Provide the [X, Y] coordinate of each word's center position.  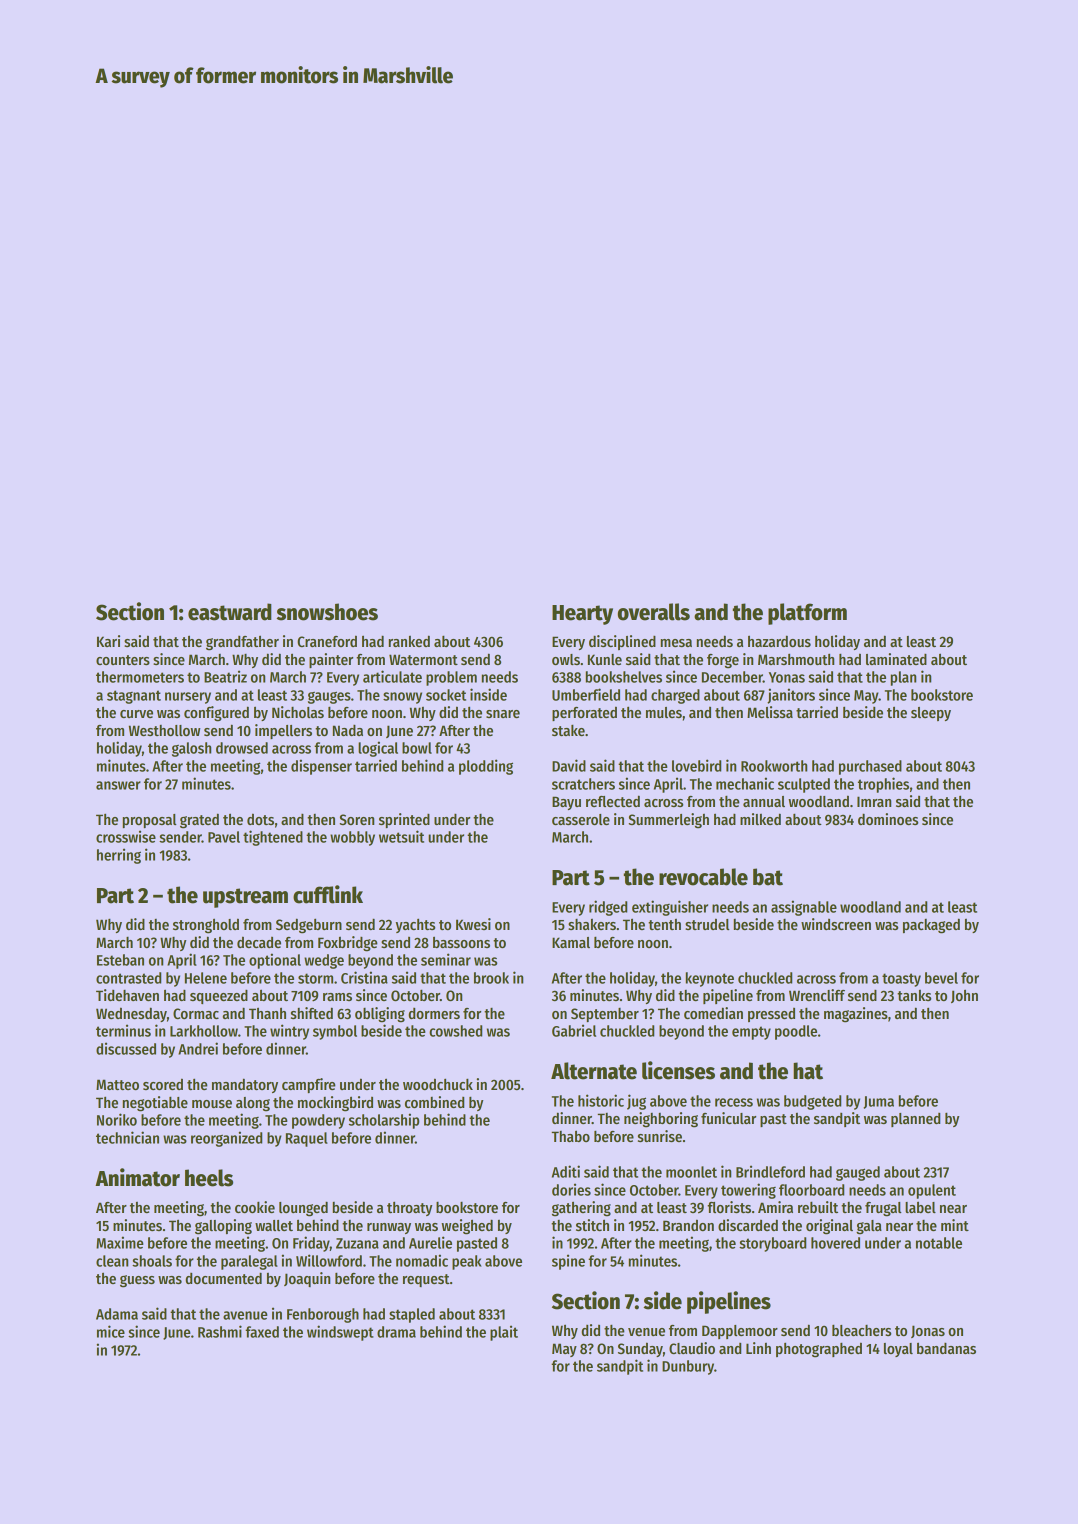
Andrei [198, 1048]
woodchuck [438, 1084]
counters [123, 660]
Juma [878, 1102]
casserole [581, 819]
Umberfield [586, 694]
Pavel [224, 837]
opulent [932, 1191]
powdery [318, 1121]
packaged [931, 926]
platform [807, 614]
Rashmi [220, 1331]
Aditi [566, 1171]
